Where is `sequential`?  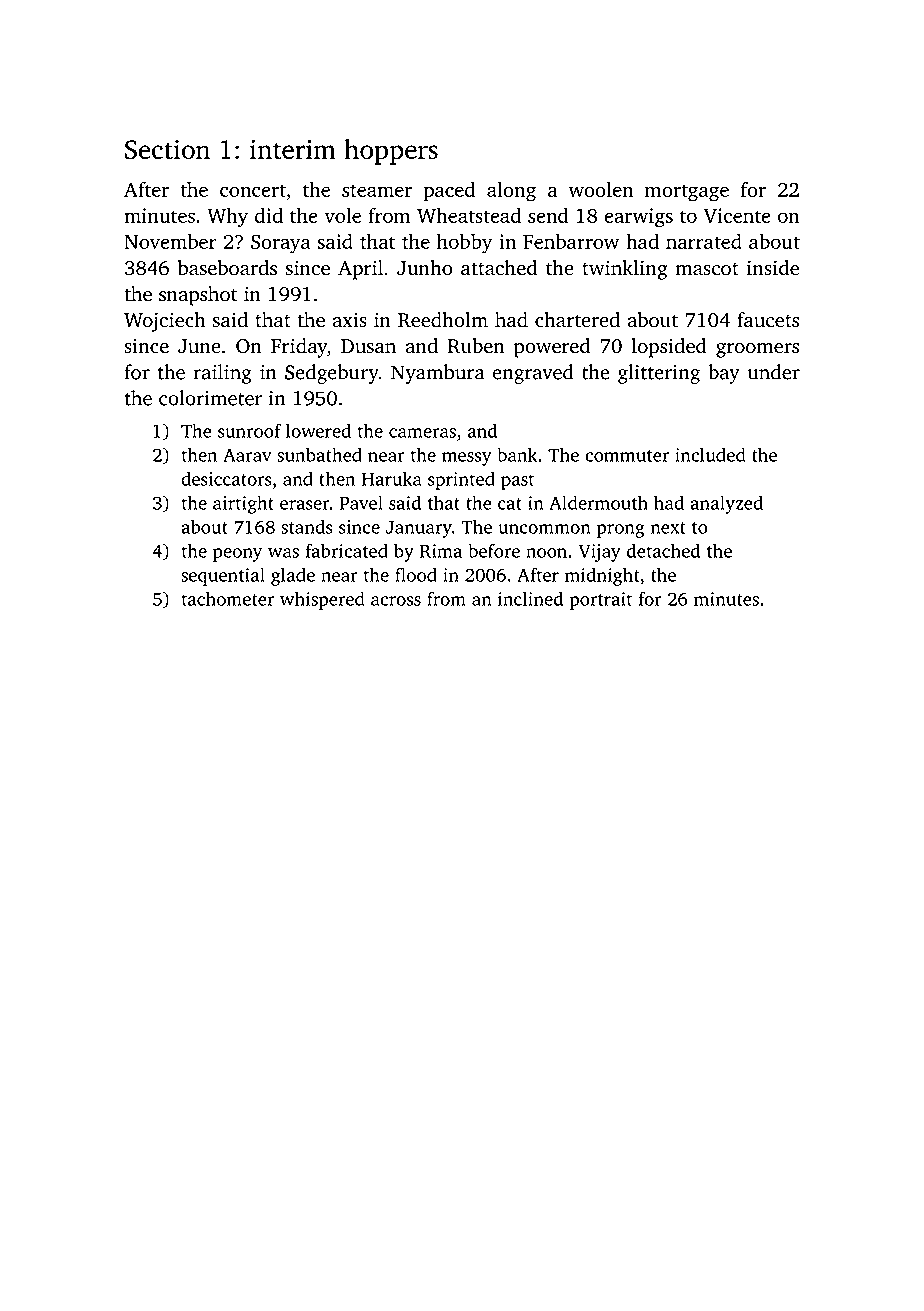
sequential is located at coordinates (223, 576).
